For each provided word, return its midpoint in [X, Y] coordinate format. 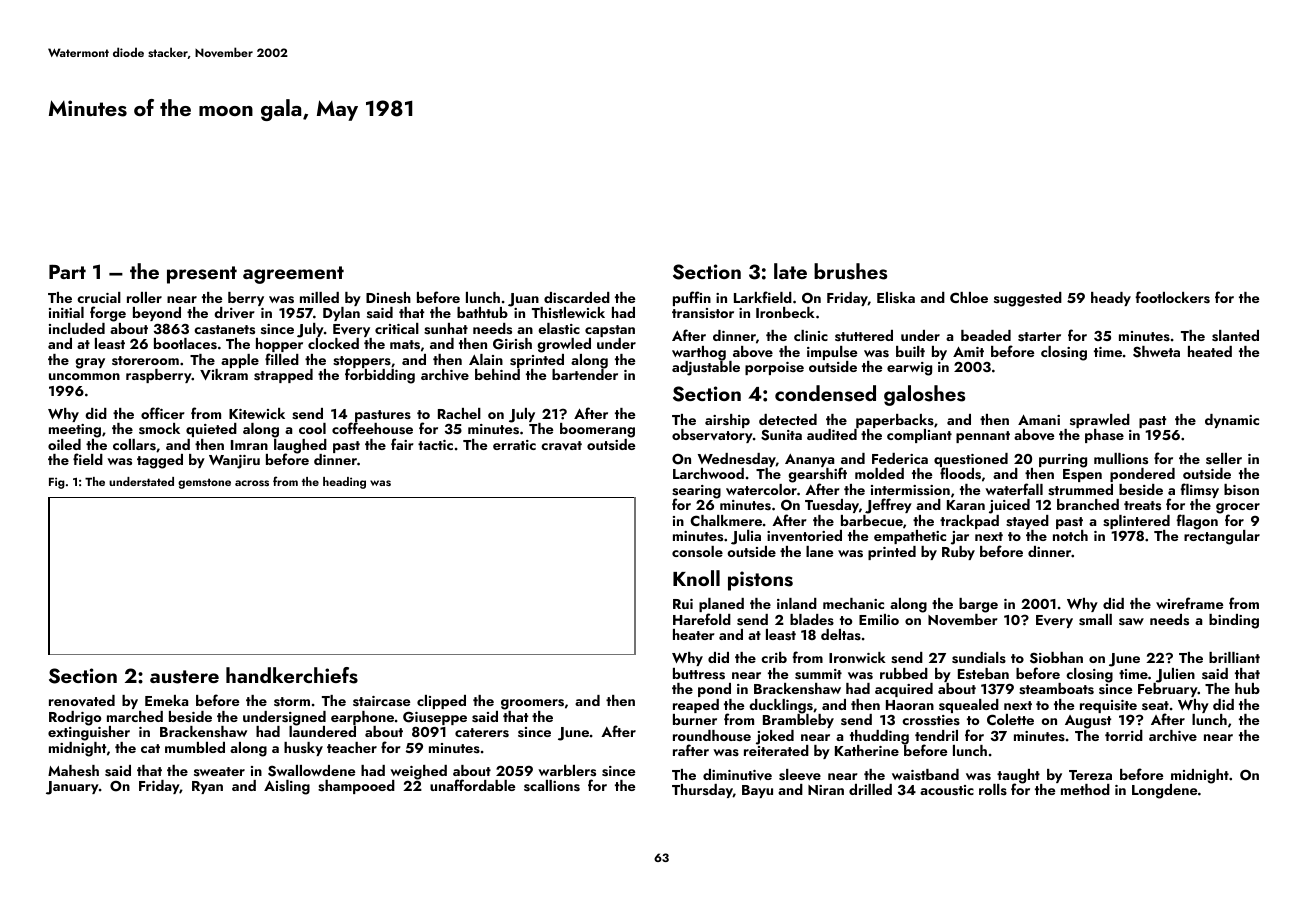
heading [344, 483]
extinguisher [89, 733]
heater [694, 634]
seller [1224, 458]
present [202, 275]
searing [696, 492]
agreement [293, 275]
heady [1111, 299]
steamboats [1056, 689]
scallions [552, 785]
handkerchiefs [292, 675]
